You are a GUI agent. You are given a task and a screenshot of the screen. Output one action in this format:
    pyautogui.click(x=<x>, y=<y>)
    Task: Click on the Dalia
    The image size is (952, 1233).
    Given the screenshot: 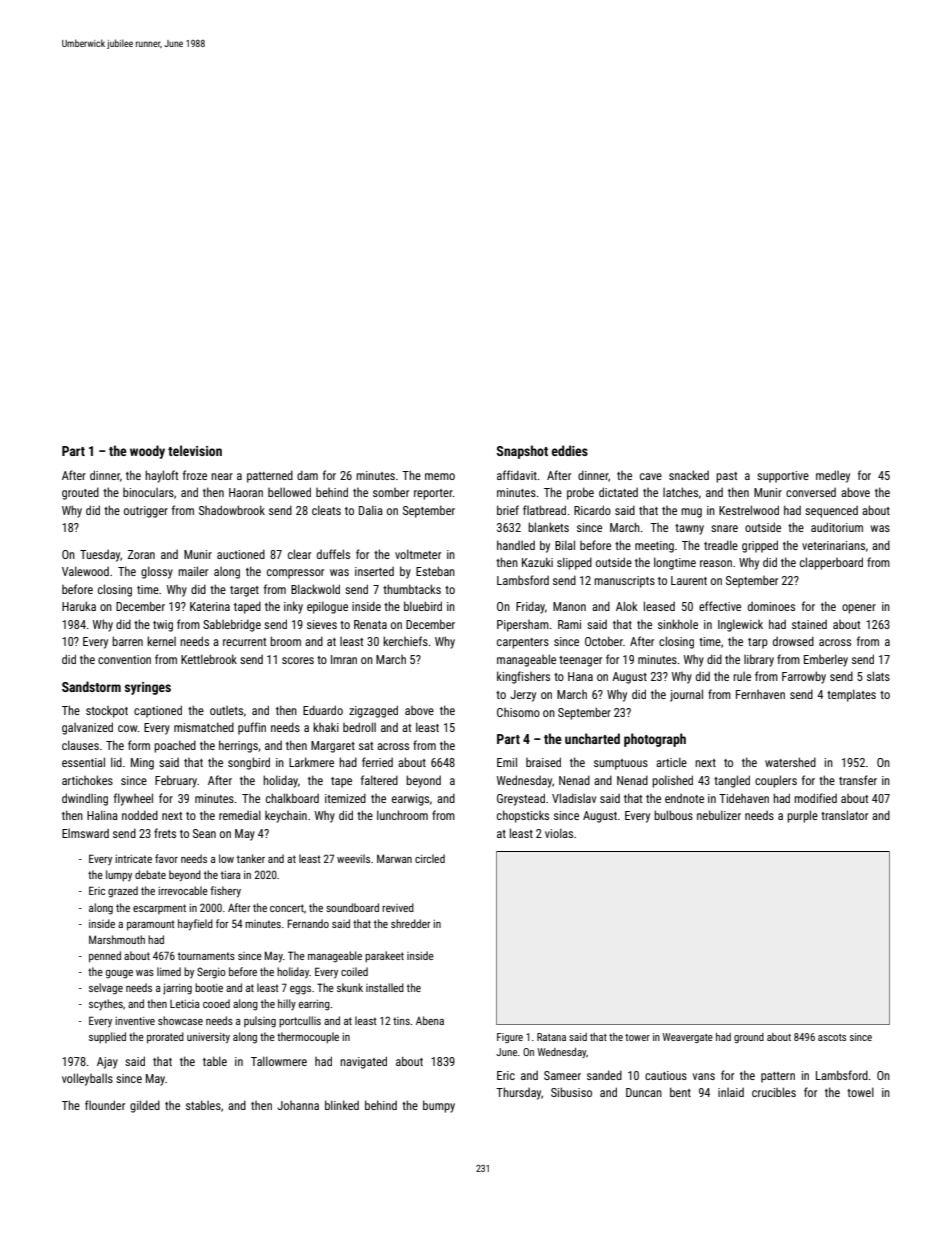 What is the action you would take?
    pyautogui.click(x=371, y=510)
